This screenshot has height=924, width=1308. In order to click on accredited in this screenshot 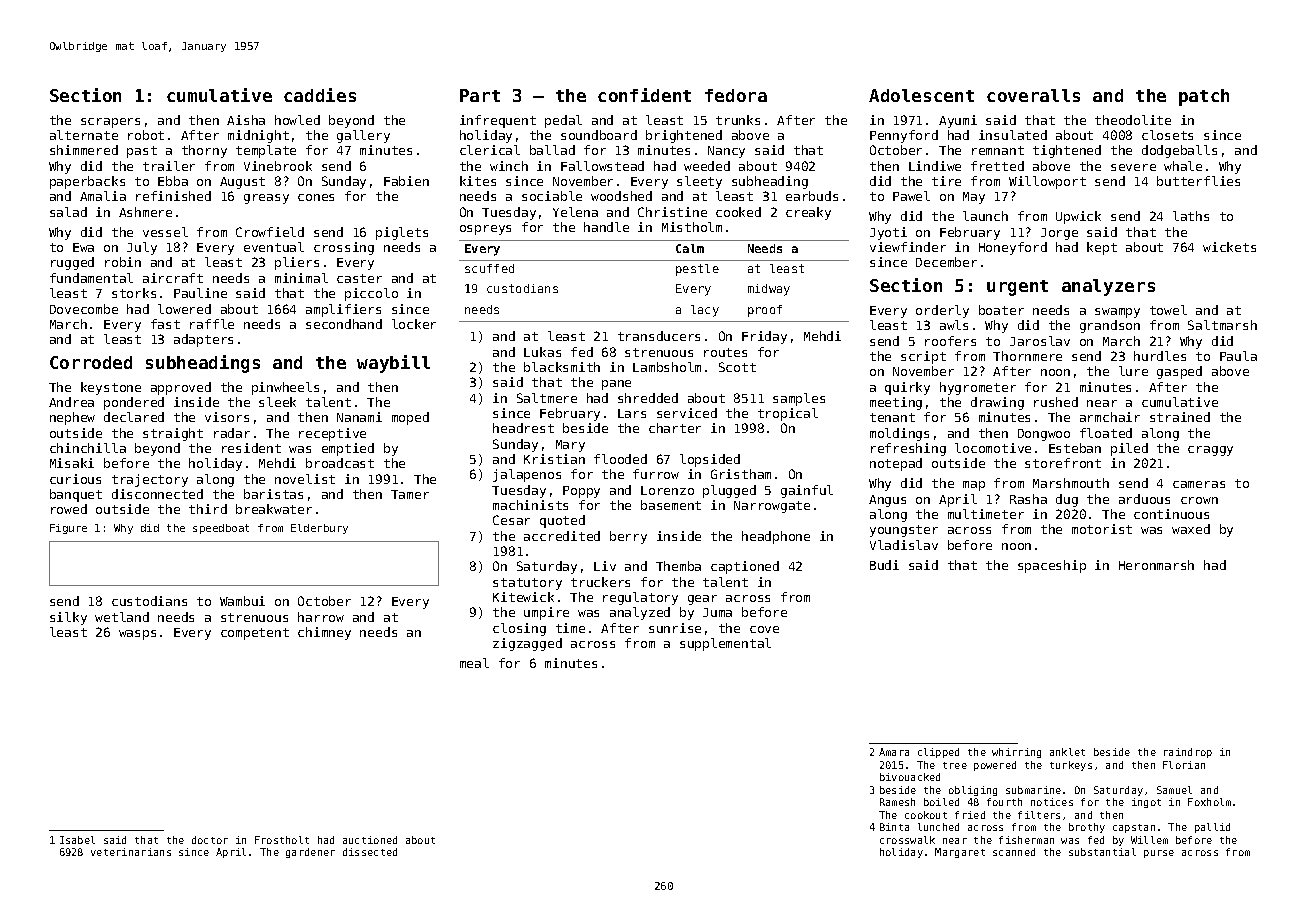, I will do `click(562, 536)`.
